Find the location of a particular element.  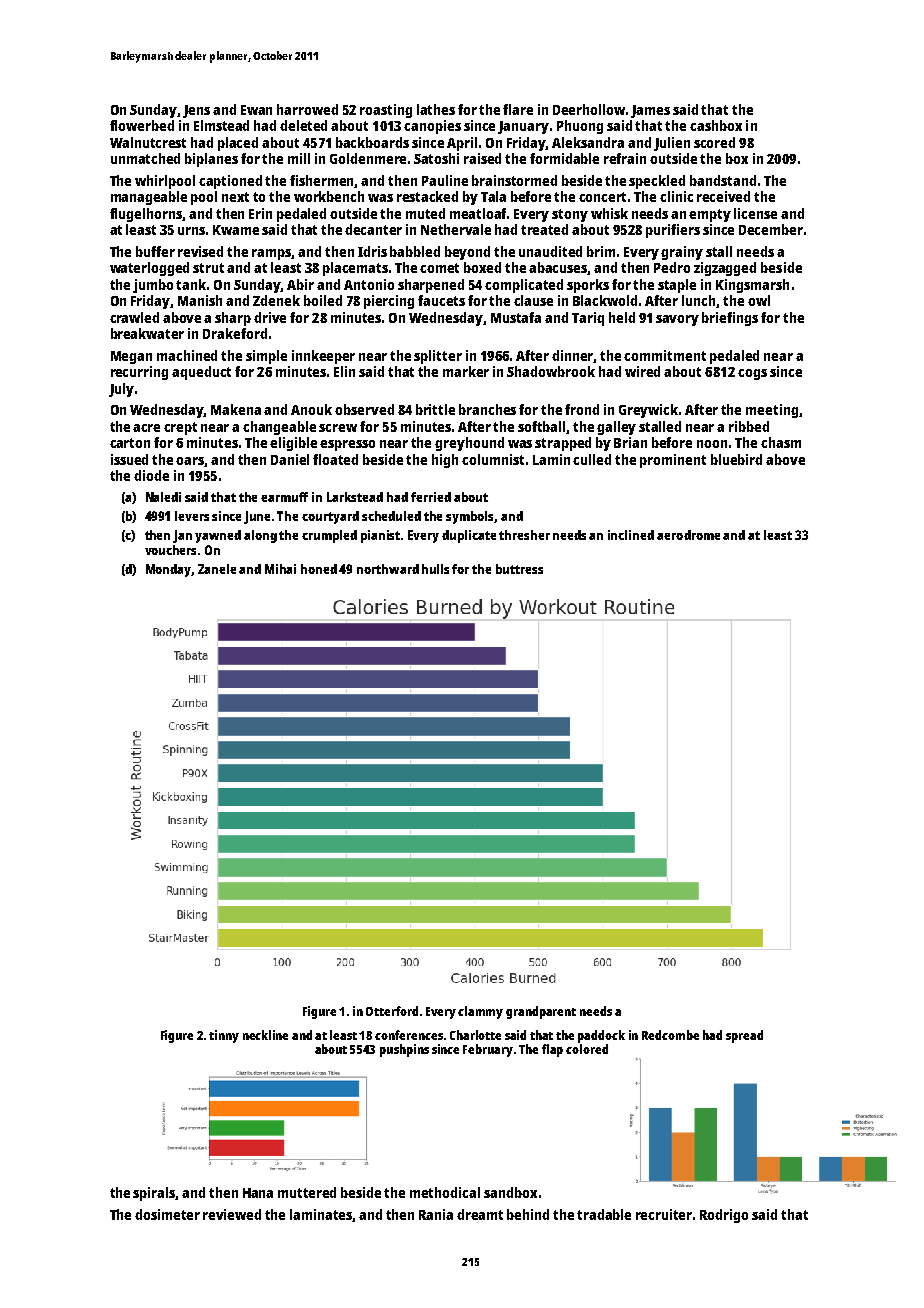

dosimeter is located at coordinates (167, 1214).
